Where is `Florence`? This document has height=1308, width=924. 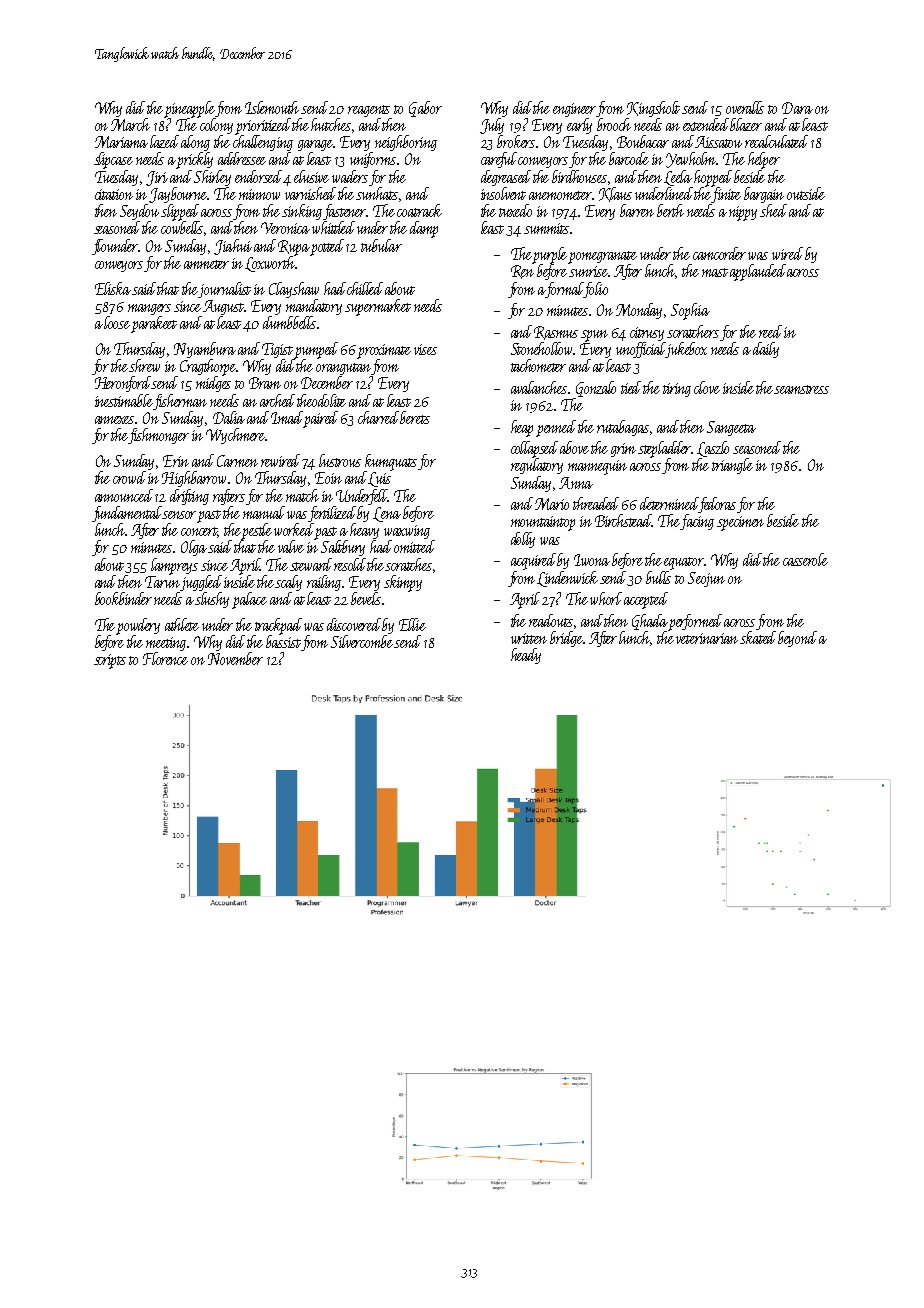
Florence is located at coordinates (165, 658).
